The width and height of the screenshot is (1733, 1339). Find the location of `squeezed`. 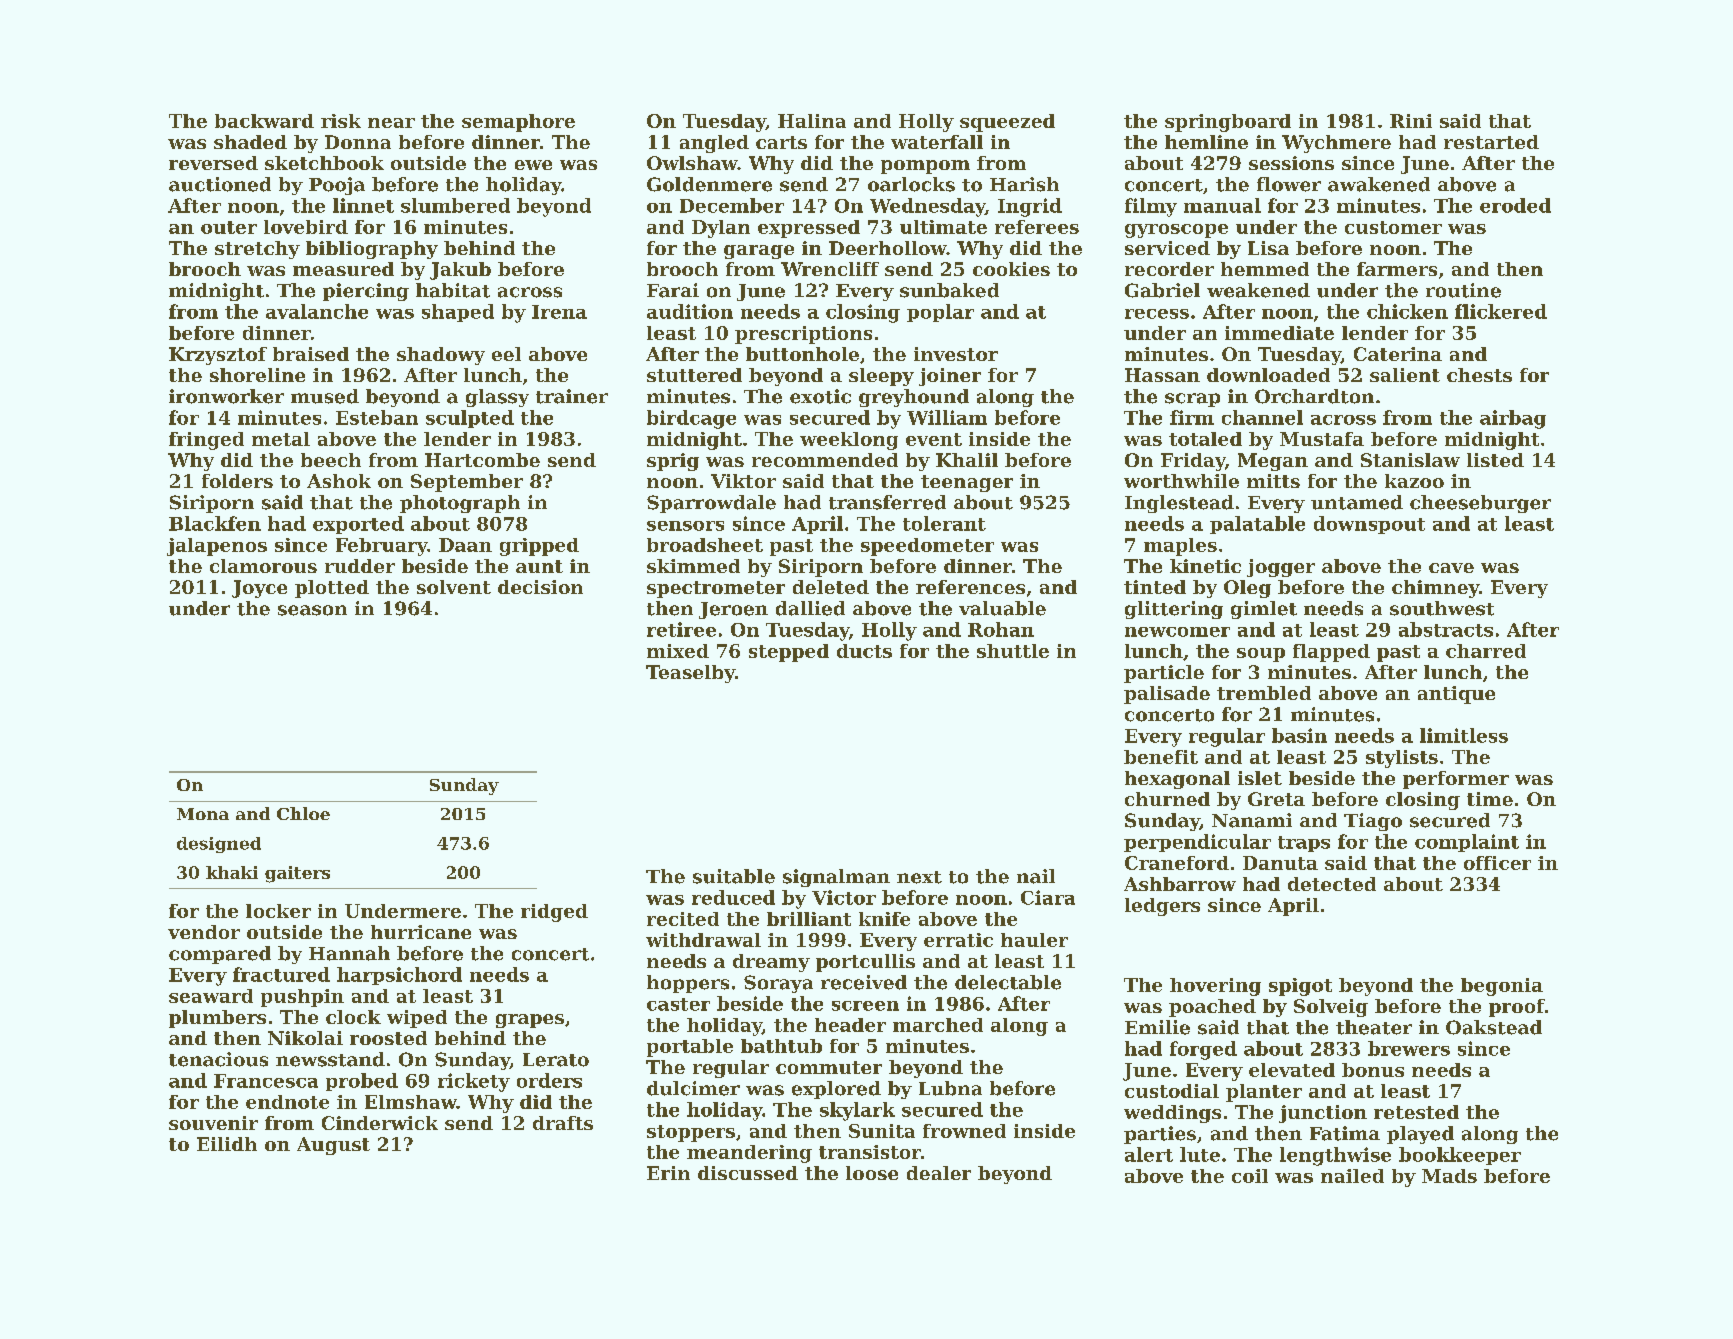

squeezed is located at coordinates (1007, 123).
